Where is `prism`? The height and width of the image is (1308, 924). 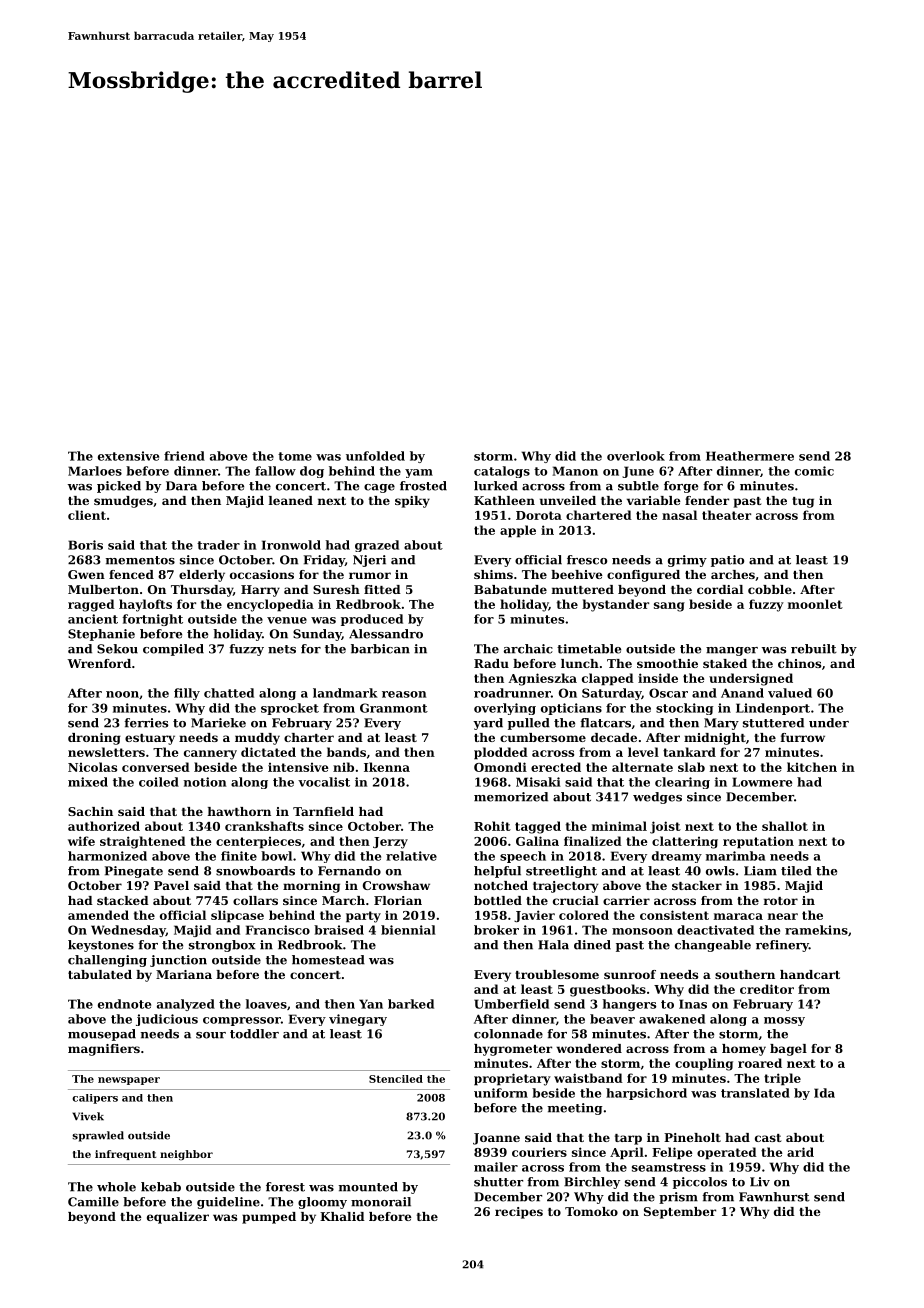 prism is located at coordinates (678, 1198).
